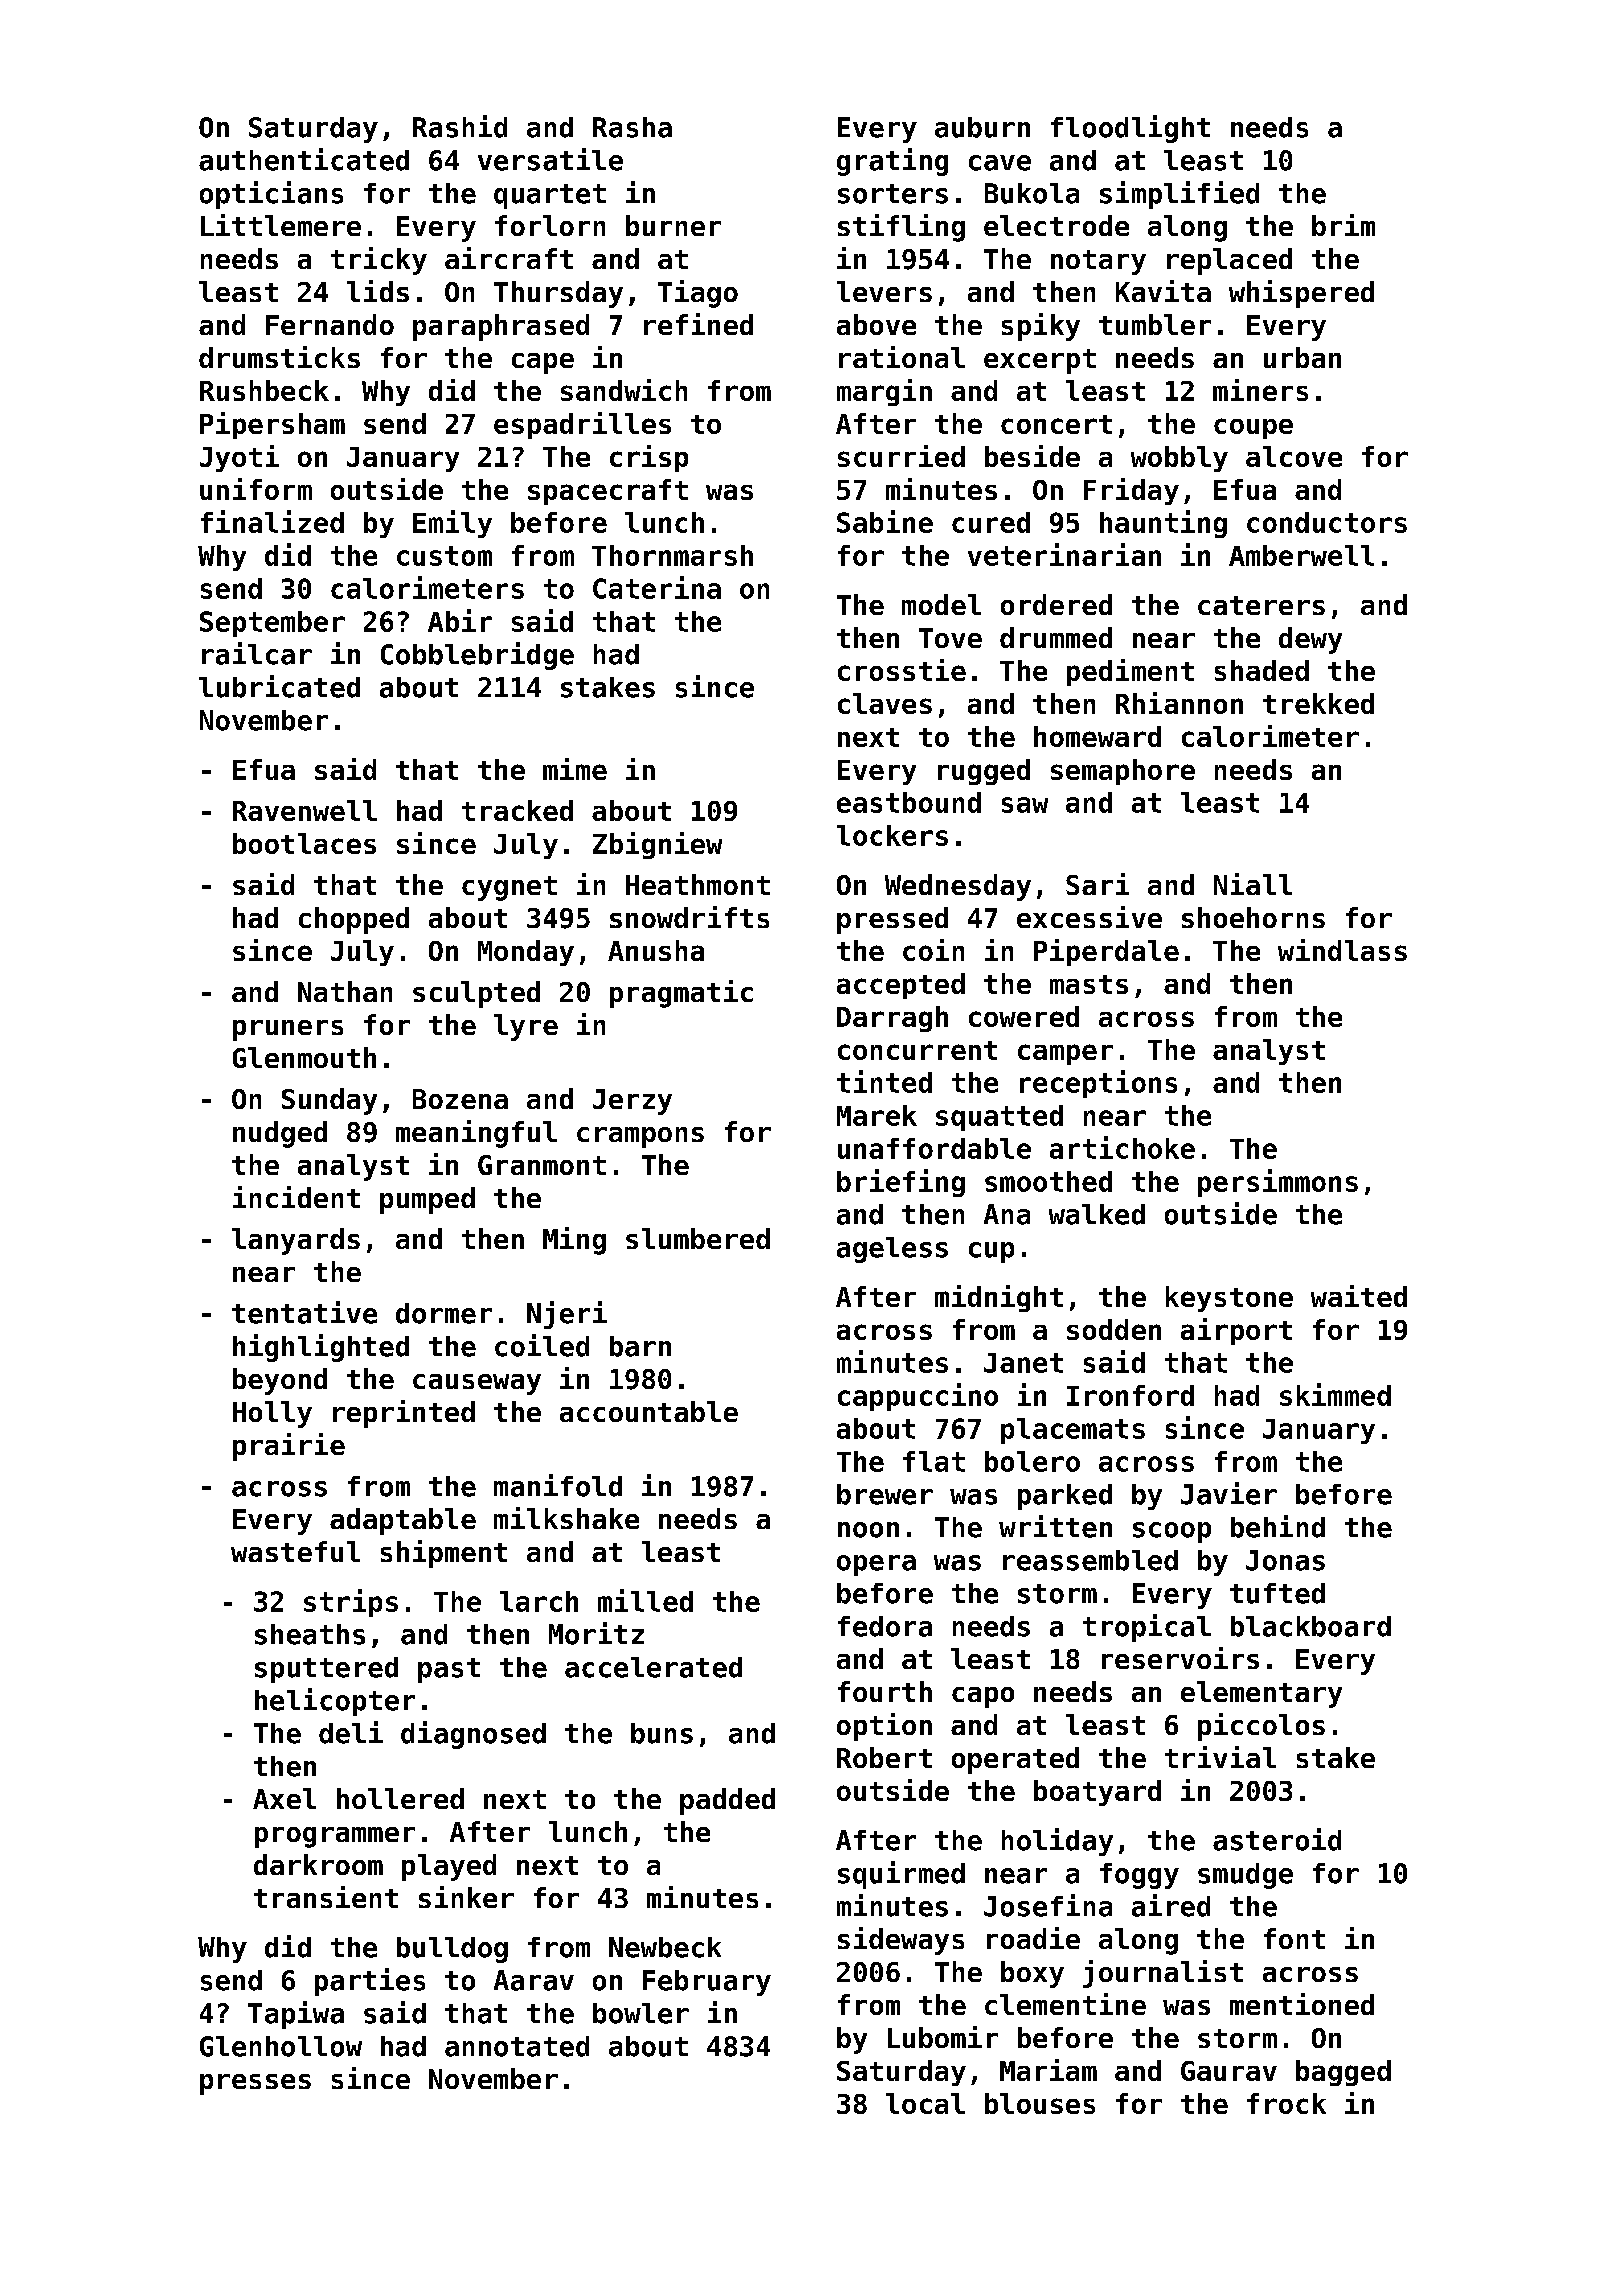 The width and height of the screenshot is (1620, 2292). What do you see at coordinates (884, 1727) in the screenshot?
I see `option` at bounding box center [884, 1727].
